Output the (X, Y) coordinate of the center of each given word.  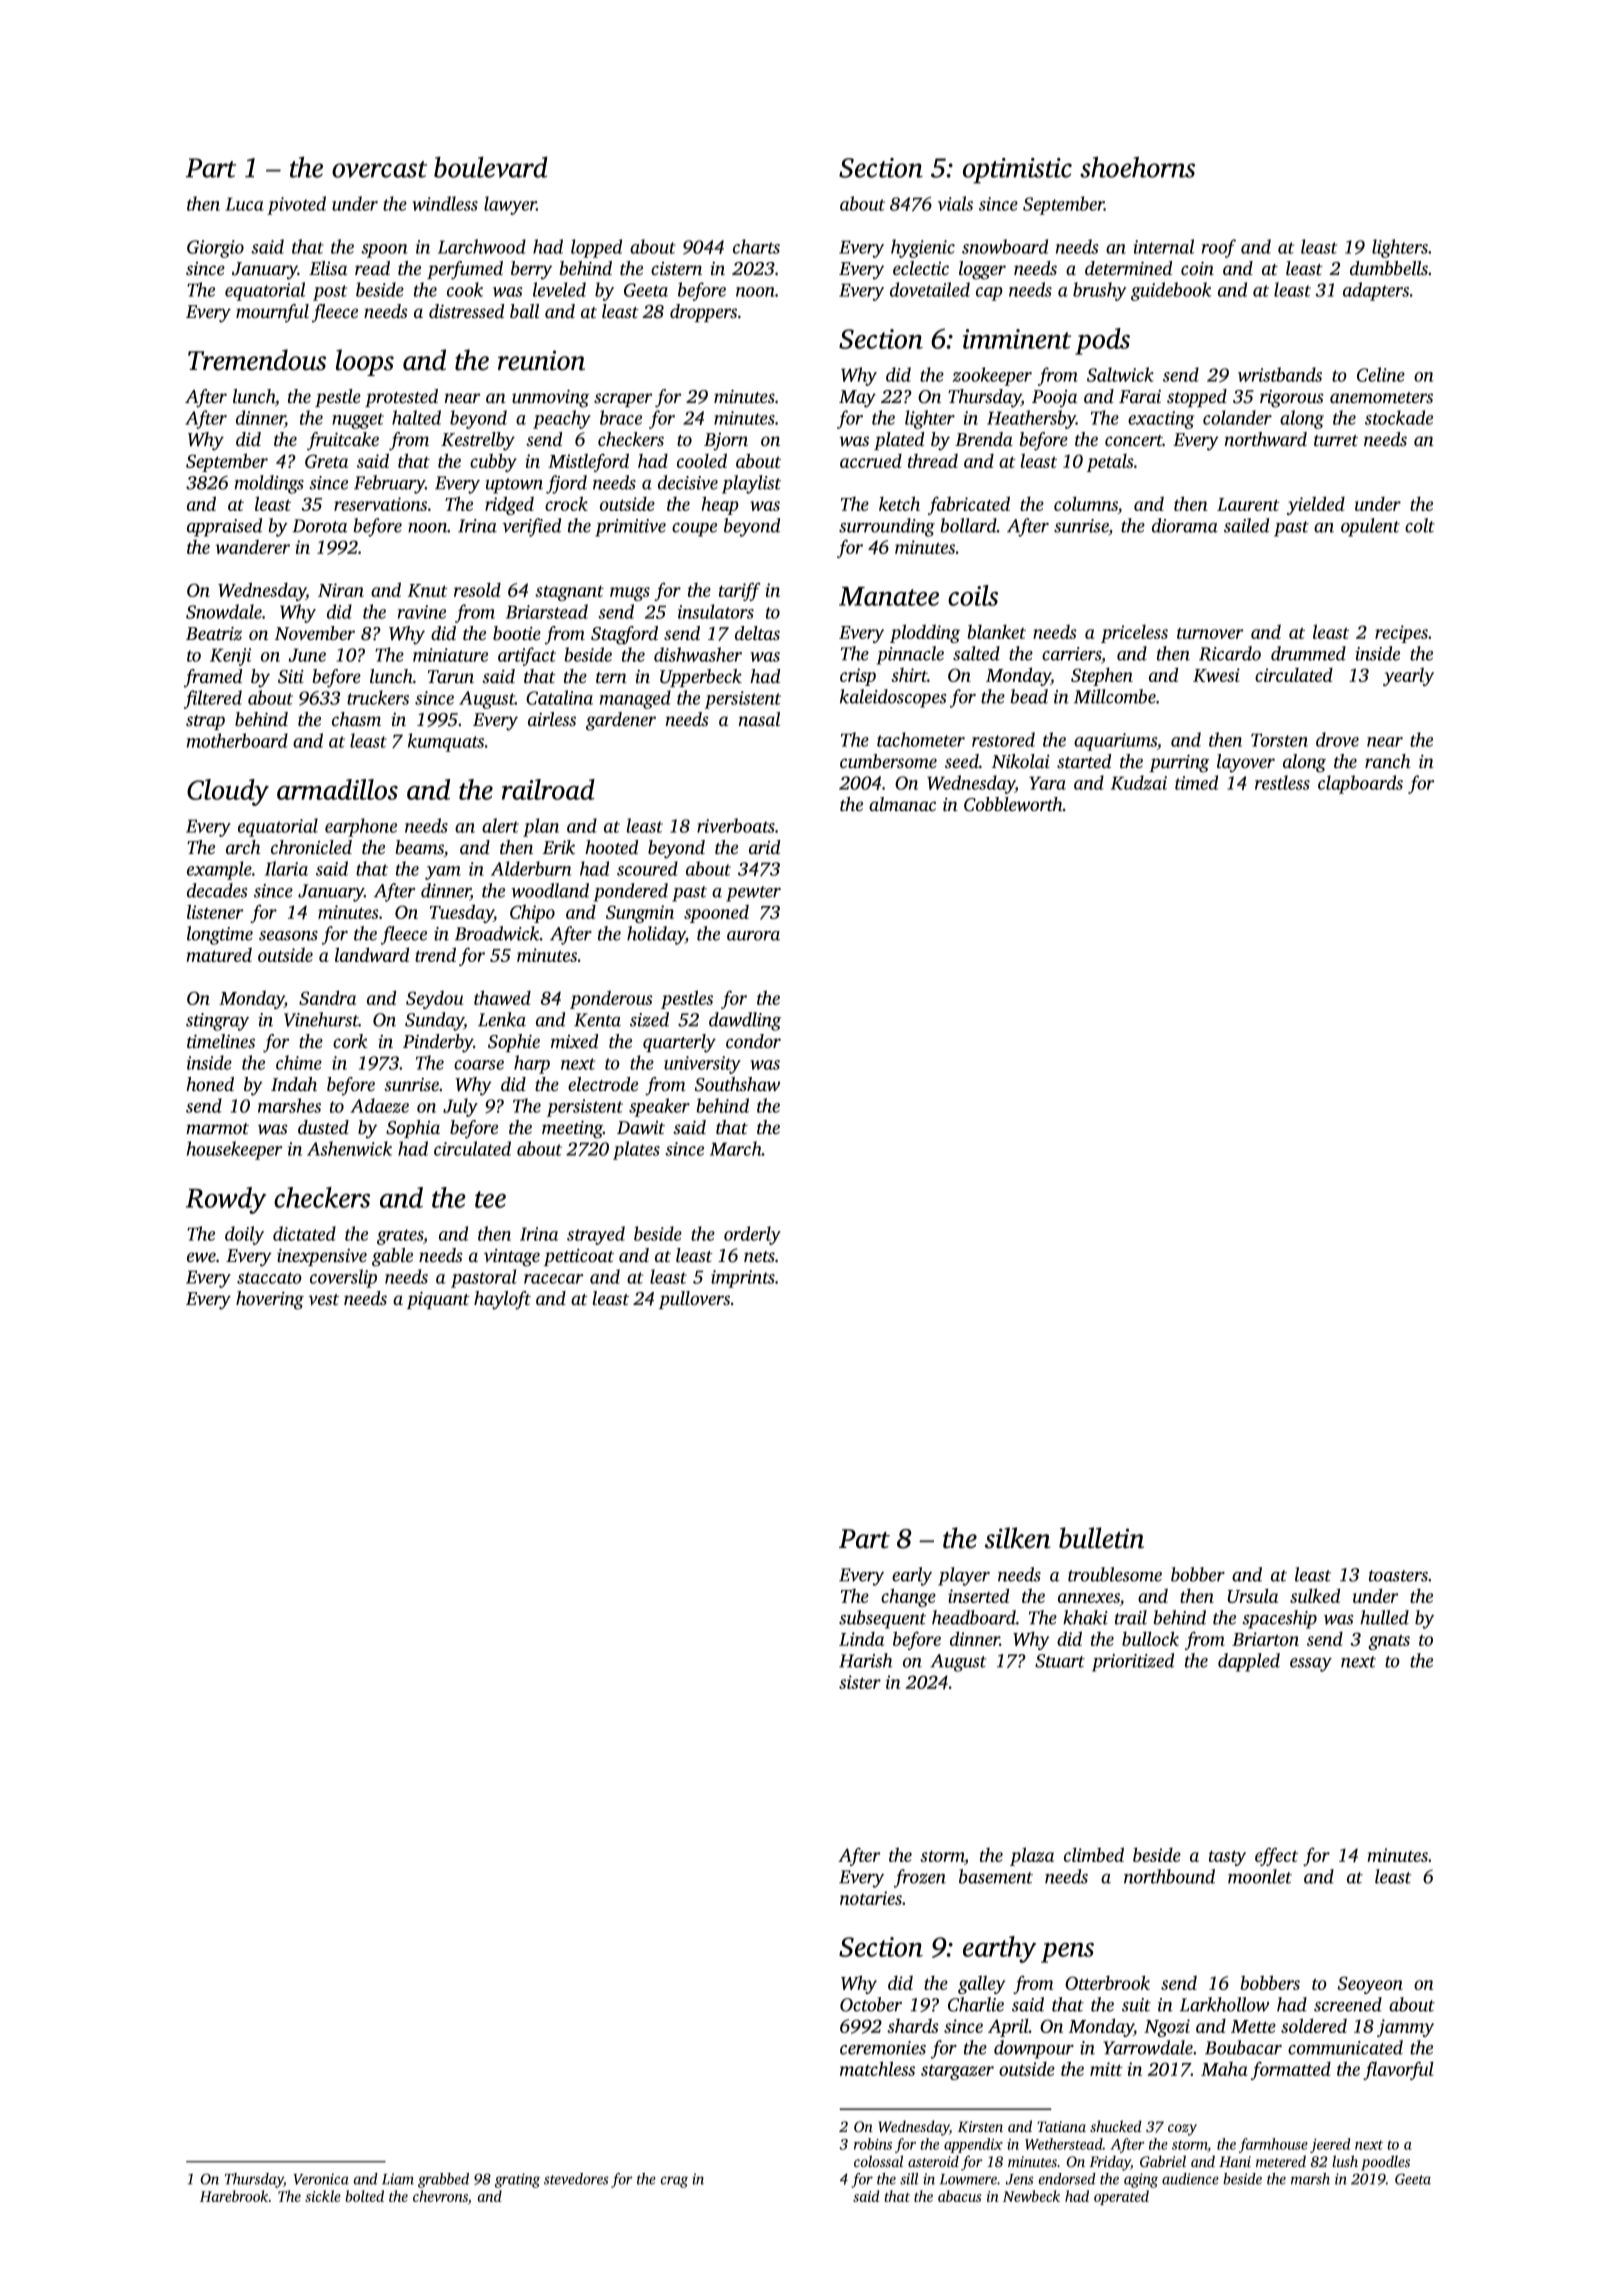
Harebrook (234, 2196)
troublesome (1115, 1574)
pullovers (694, 1300)
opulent (1370, 527)
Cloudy (228, 792)
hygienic (923, 248)
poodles (1385, 2163)
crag (674, 2182)
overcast (379, 169)
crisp (858, 677)
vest (323, 1299)
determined (1128, 268)
